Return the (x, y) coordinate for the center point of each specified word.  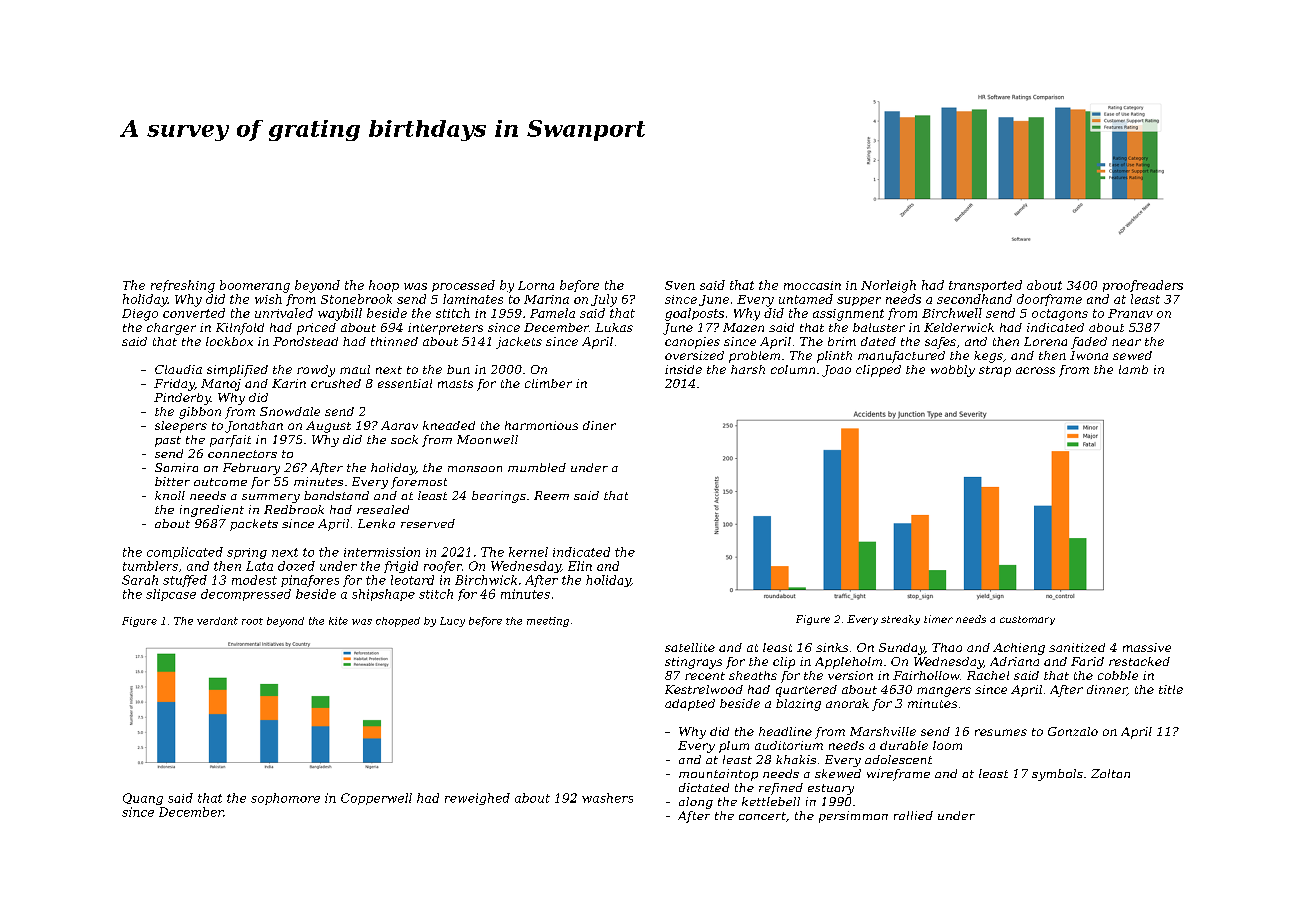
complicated (185, 553)
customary (1027, 620)
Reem (551, 495)
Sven (680, 285)
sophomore (285, 799)
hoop (384, 286)
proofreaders (1143, 286)
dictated (704, 787)
